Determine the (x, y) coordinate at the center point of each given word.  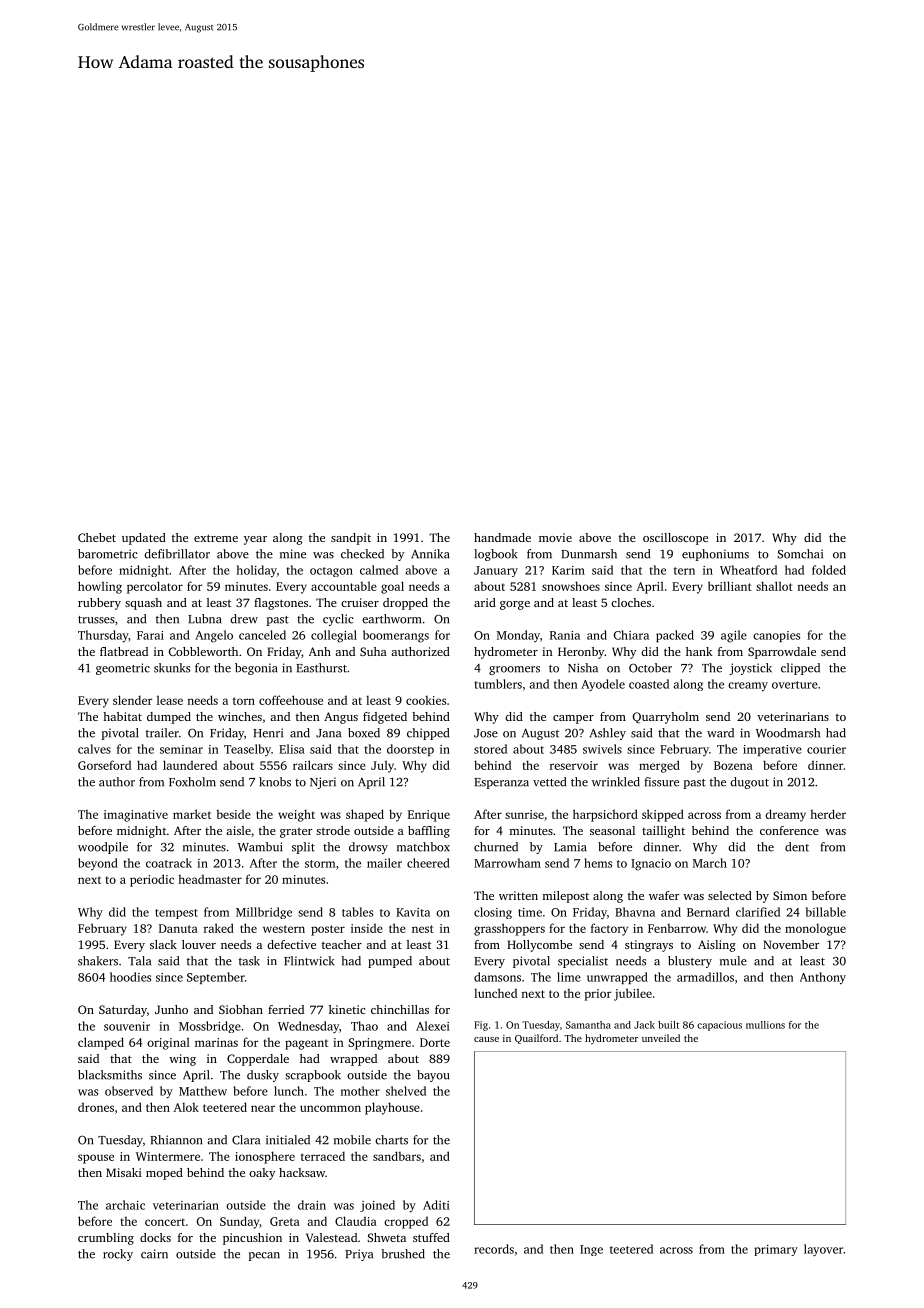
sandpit (351, 539)
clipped (800, 669)
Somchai (800, 554)
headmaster (210, 879)
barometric (108, 554)
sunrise (524, 814)
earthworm (391, 619)
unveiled (661, 1038)
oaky (262, 1174)
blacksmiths (110, 1075)
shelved (406, 1091)
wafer (664, 895)
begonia (256, 669)
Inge (591, 1250)
